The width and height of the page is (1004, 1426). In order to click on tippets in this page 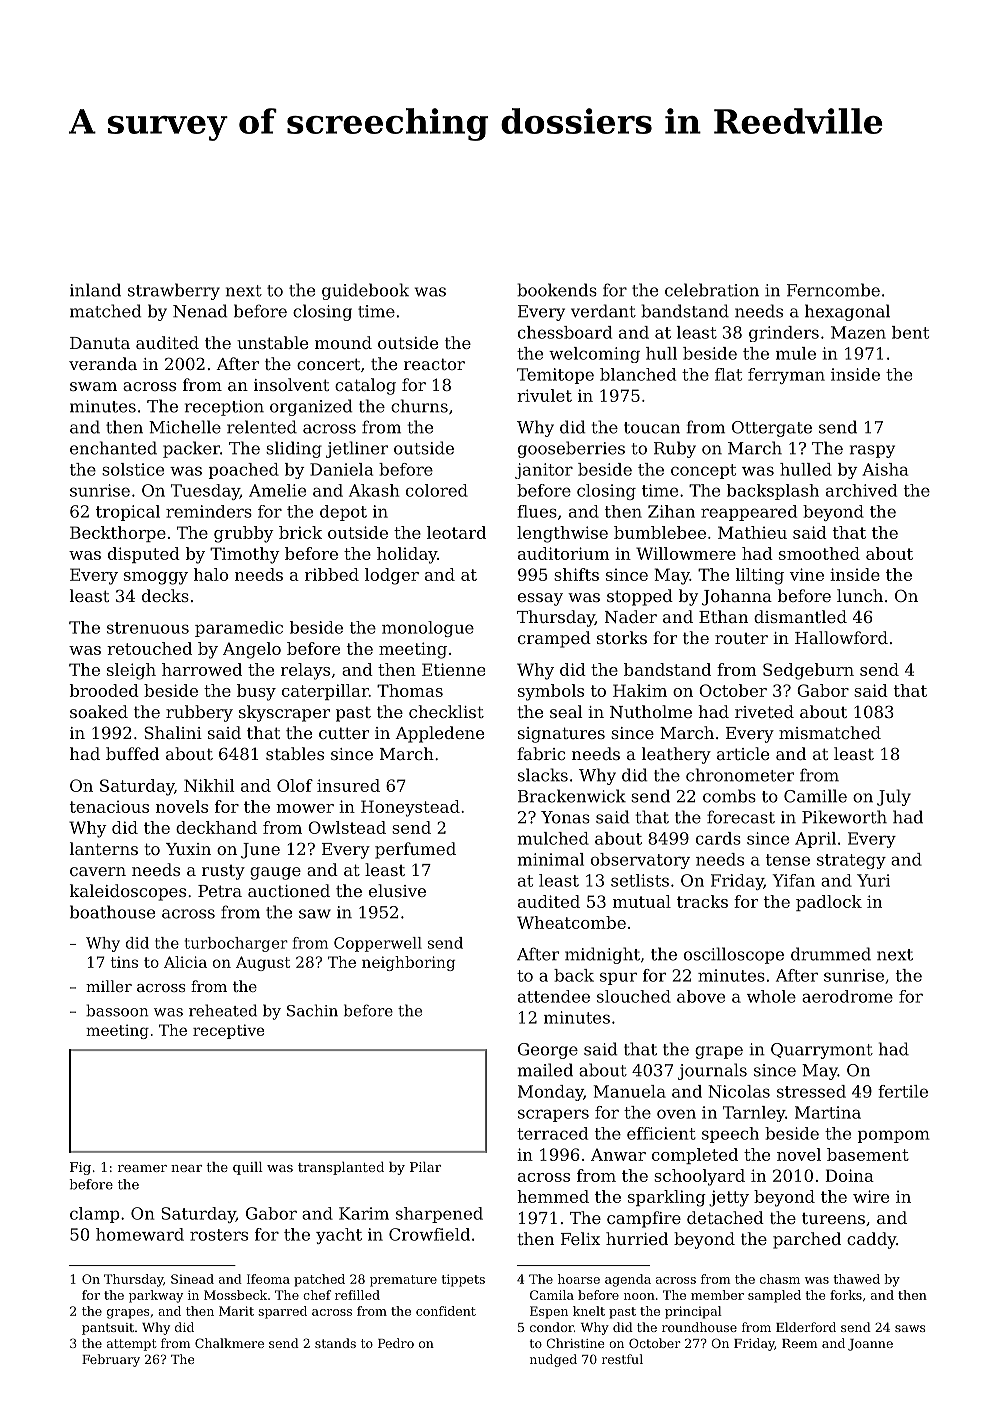, I will do `click(463, 1280)`.
